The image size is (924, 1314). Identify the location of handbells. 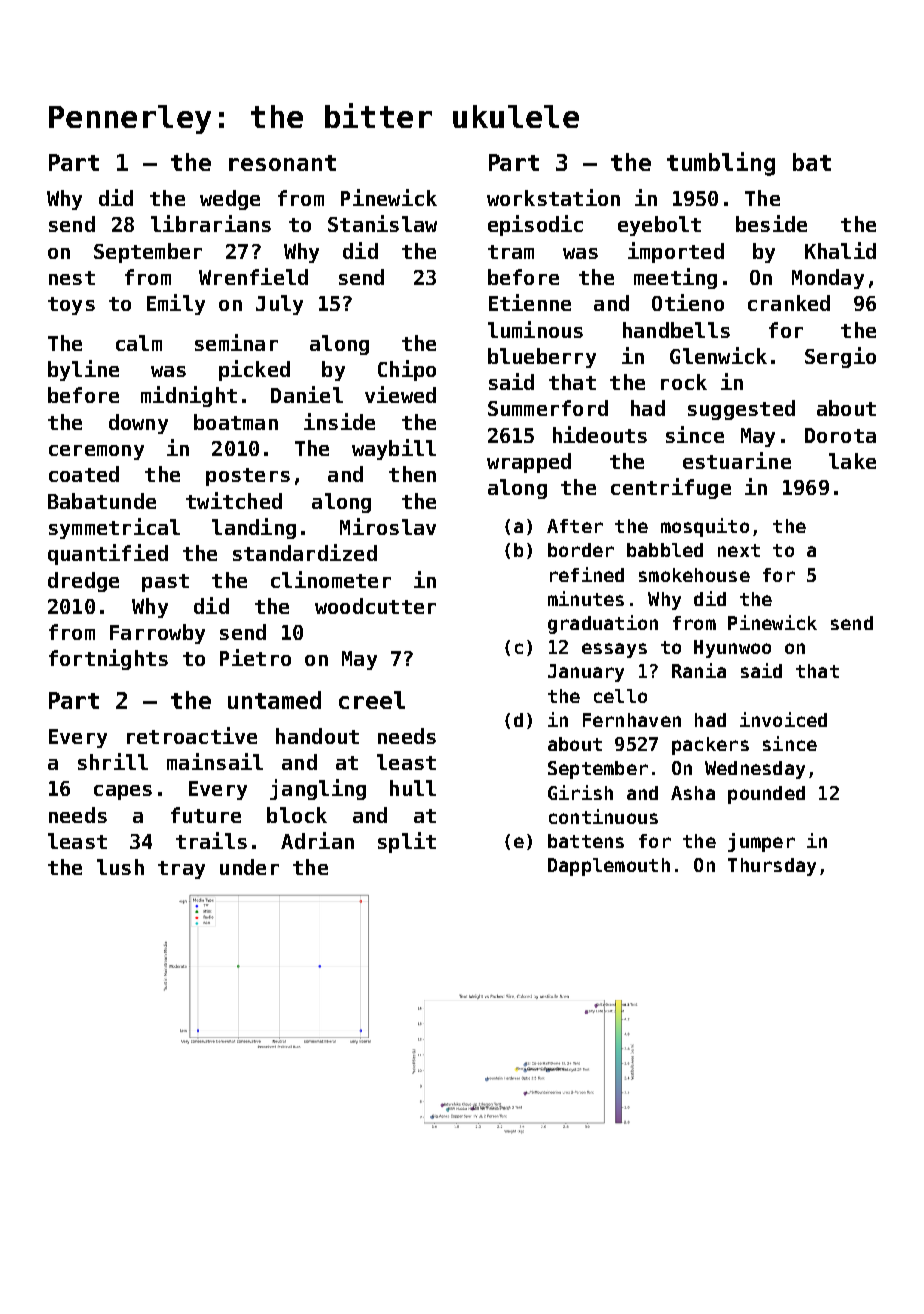
(676, 330).
